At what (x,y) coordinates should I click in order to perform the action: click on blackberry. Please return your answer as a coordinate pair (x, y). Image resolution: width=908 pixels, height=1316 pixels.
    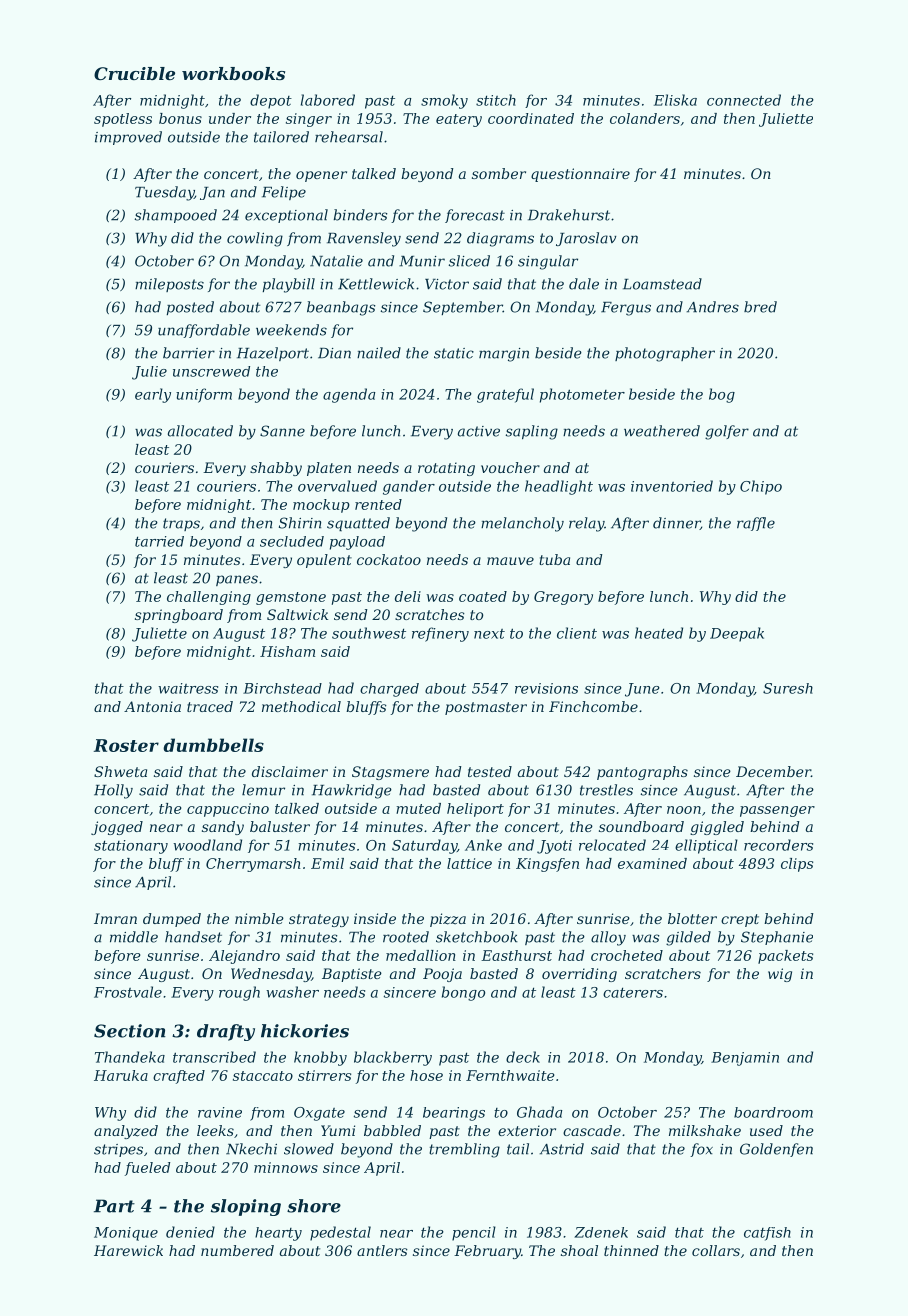
    Looking at the image, I should click on (393, 1058).
